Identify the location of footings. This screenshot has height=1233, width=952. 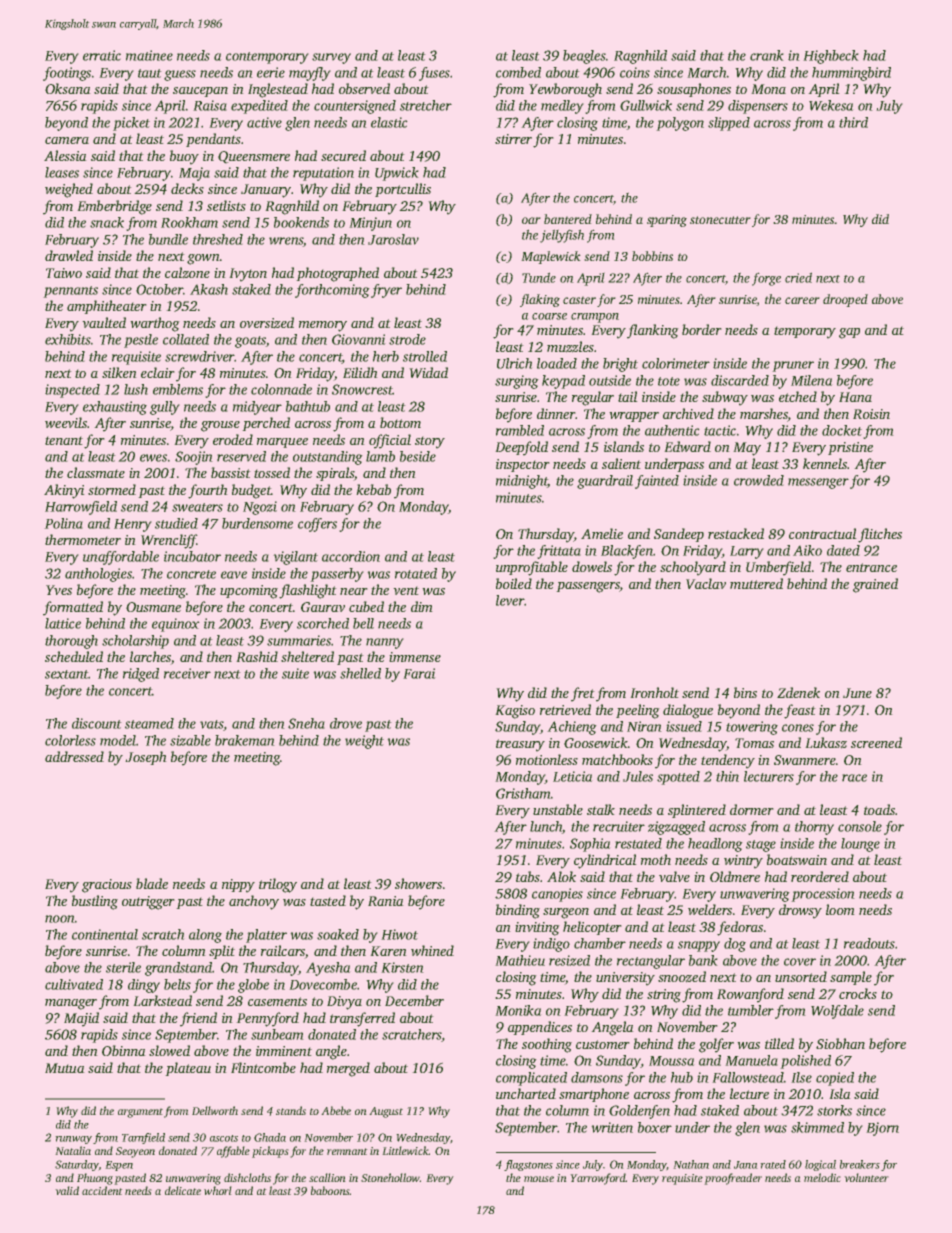
(67, 74).
